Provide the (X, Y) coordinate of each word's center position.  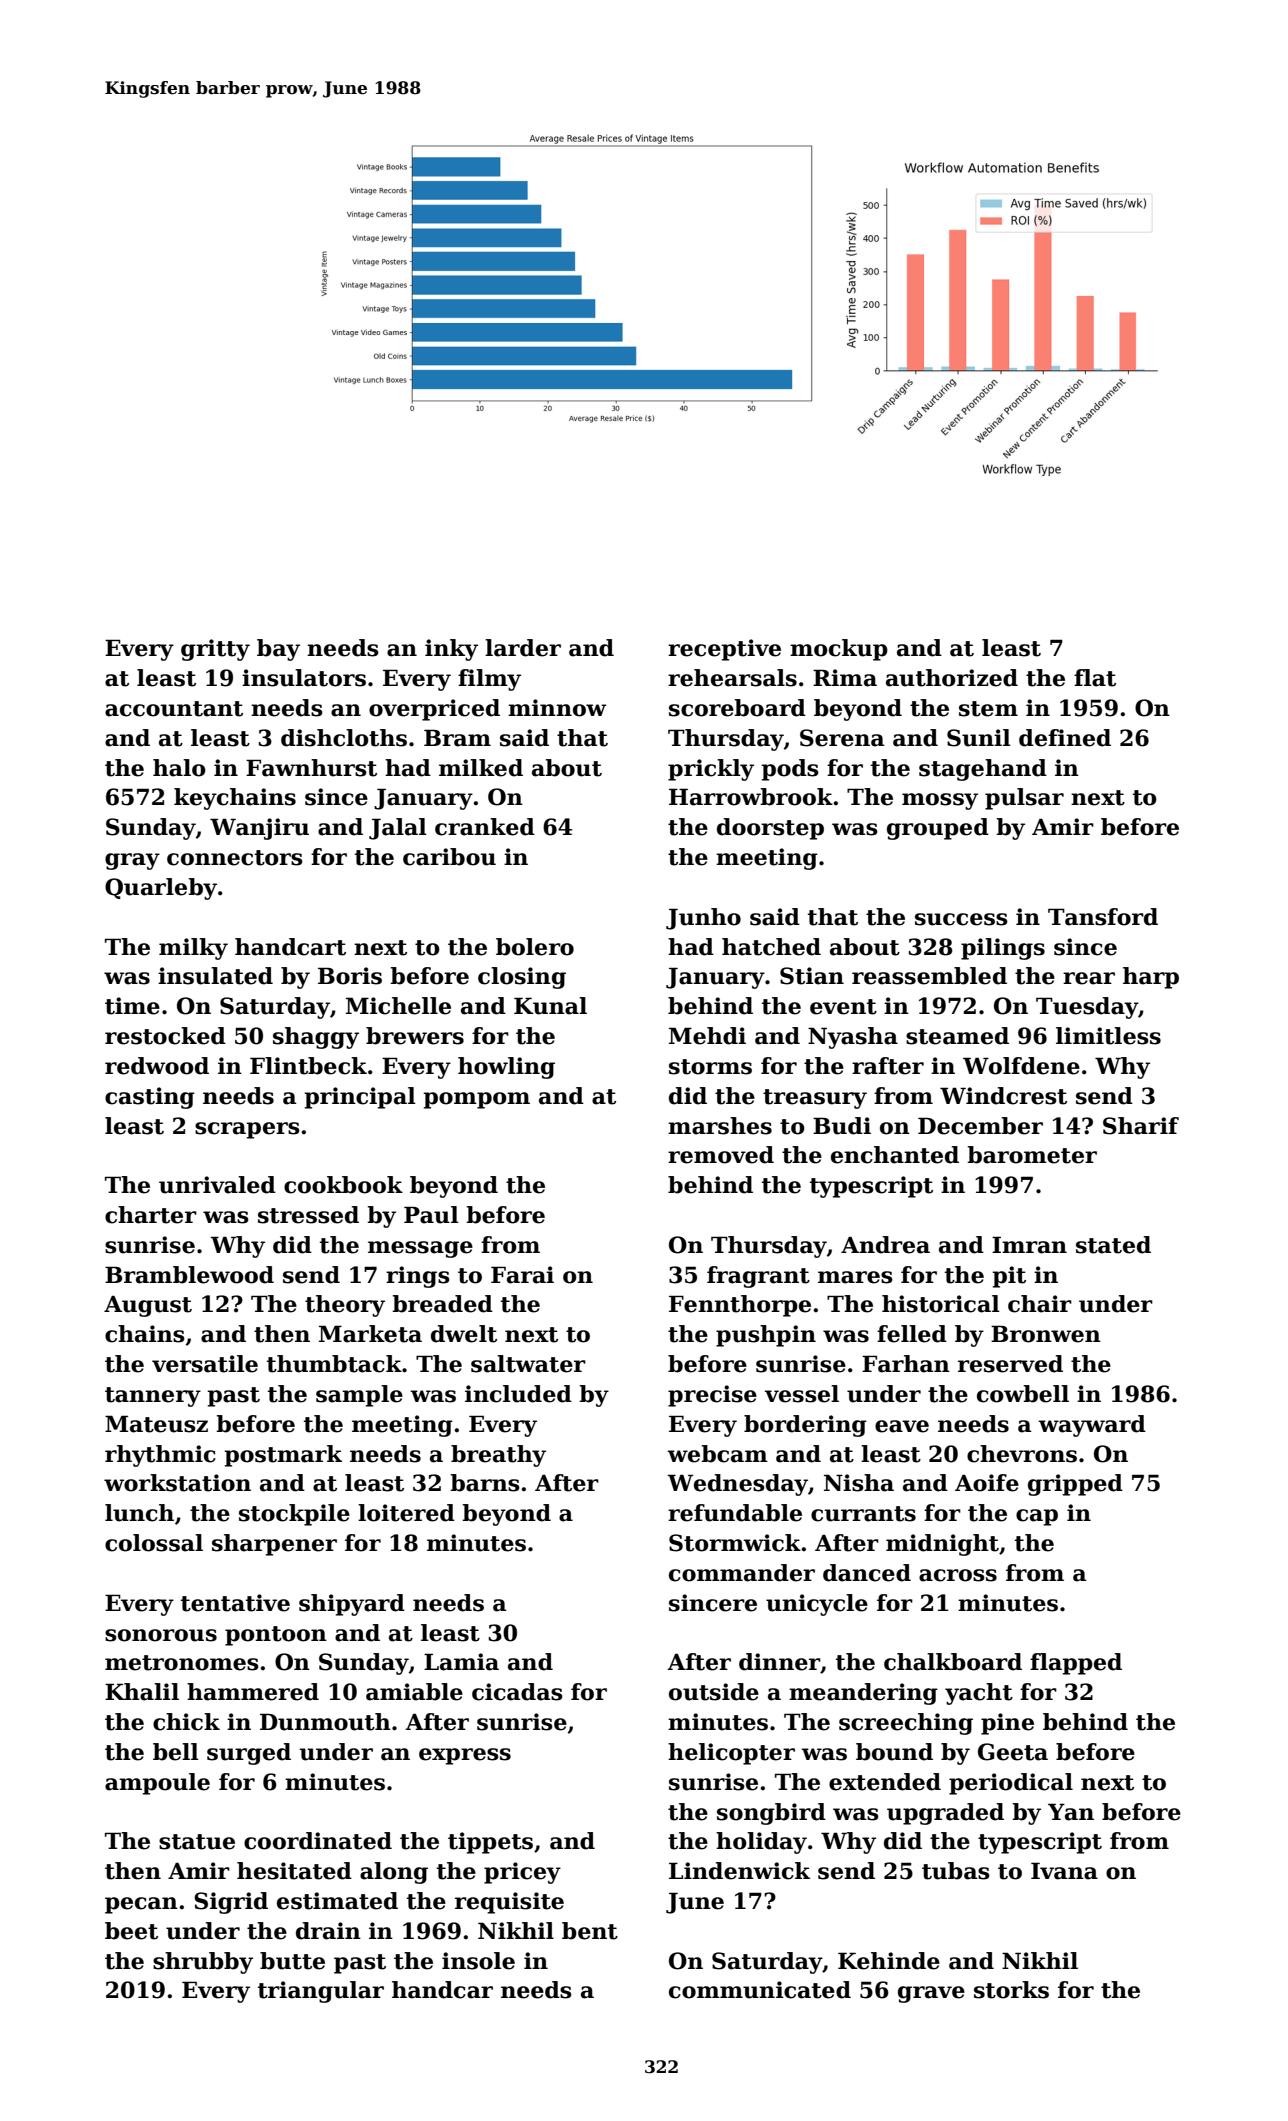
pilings (1003, 949)
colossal (154, 1543)
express (465, 1756)
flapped (1076, 1664)
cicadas (517, 1692)
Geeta (1013, 1752)
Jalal (398, 829)
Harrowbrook (751, 797)
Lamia (461, 1662)
